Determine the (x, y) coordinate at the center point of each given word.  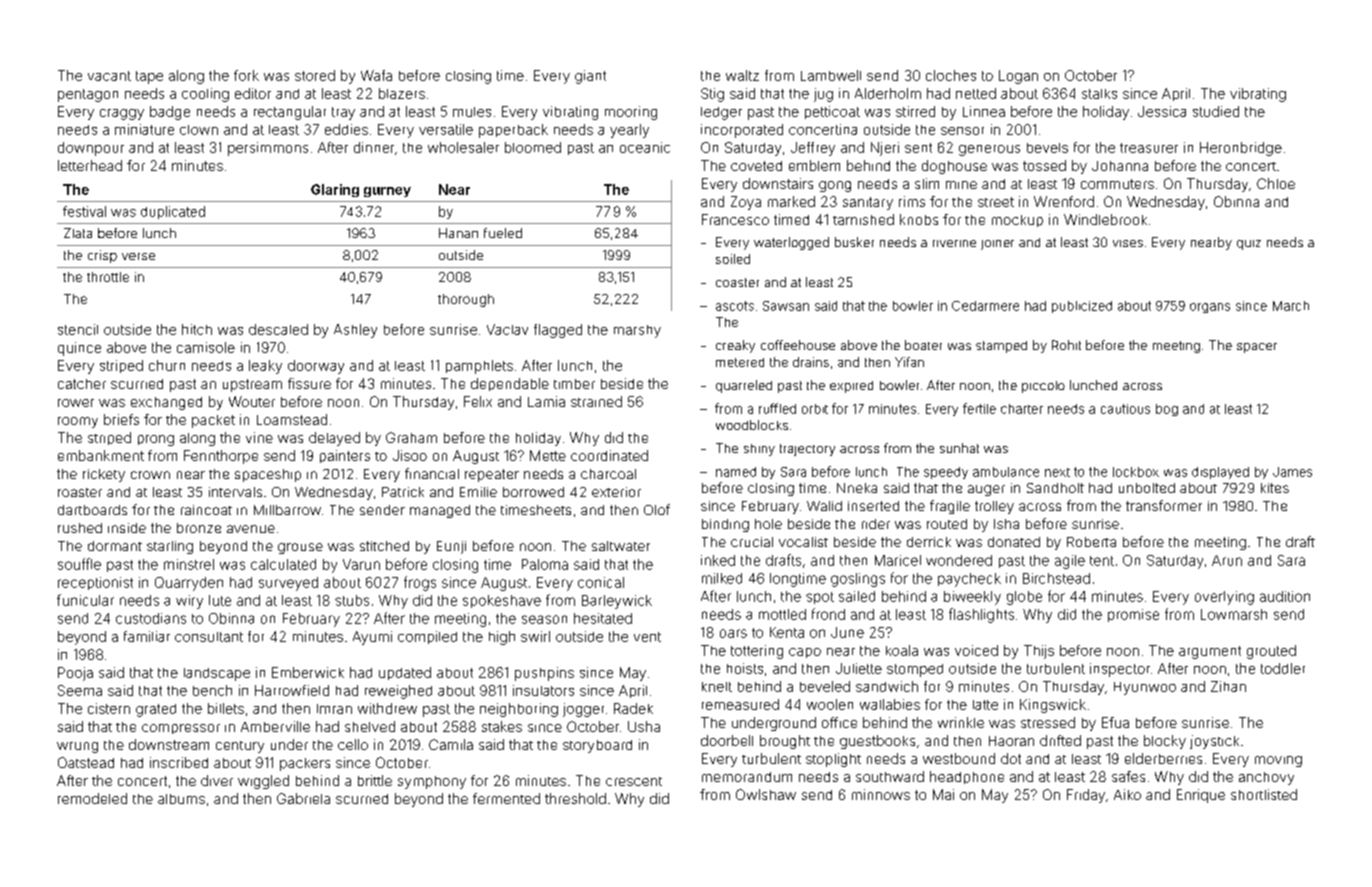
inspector (1120, 670)
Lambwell (831, 75)
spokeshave (502, 601)
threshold (575, 798)
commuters (1117, 184)
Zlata (78, 233)
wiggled (263, 782)
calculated (283, 564)
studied (1216, 111)
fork (246, 75)
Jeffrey (813, 149)
